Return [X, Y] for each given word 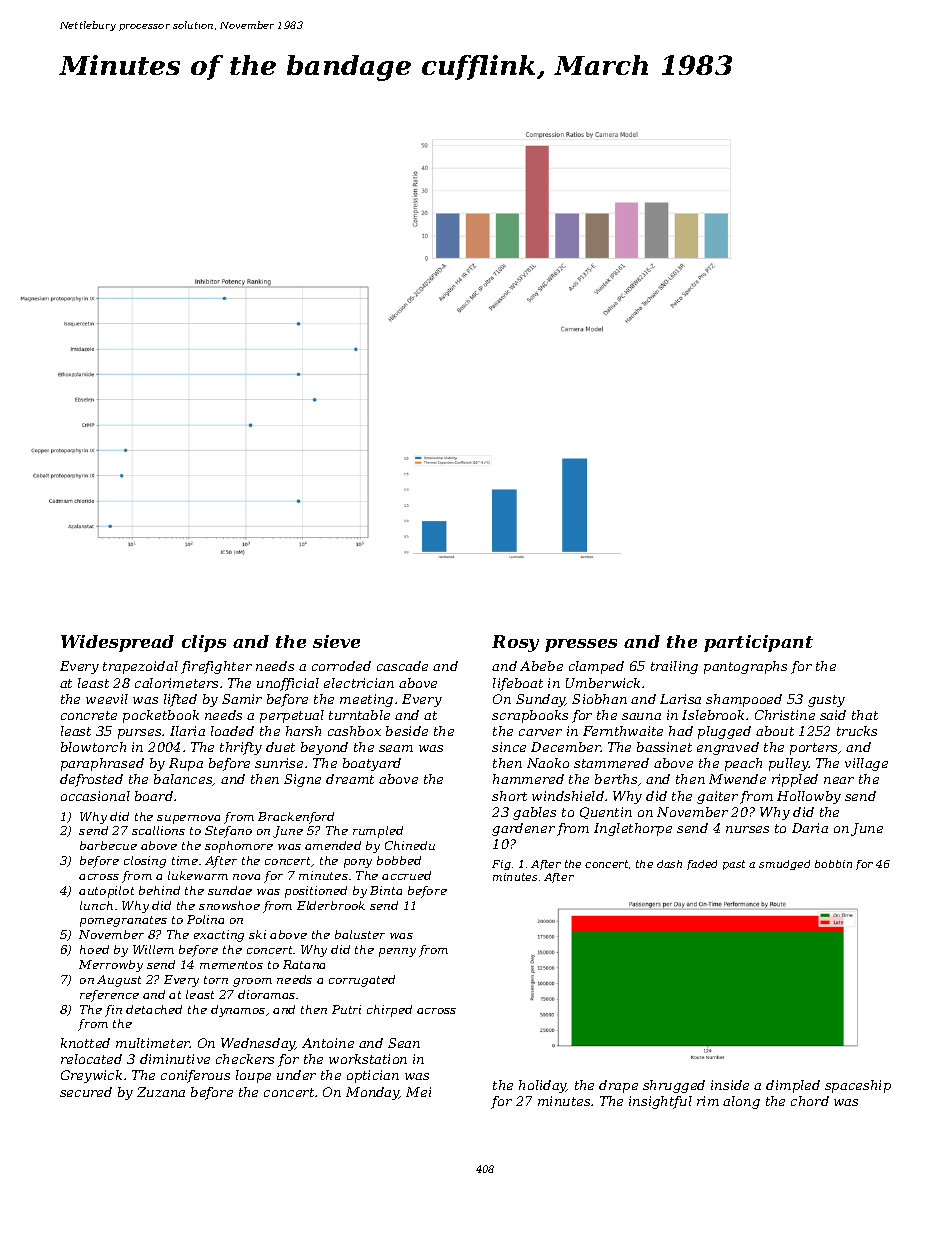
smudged [784, 865]
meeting [366, 700]
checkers [245, 1059]
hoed [94, 949]
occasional [95, 796]
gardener [523, 829]
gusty [826, 701]
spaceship [858, 1086]
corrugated [362, 981]
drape [618, 1086]
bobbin [833, 864]
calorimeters [176, 683]
